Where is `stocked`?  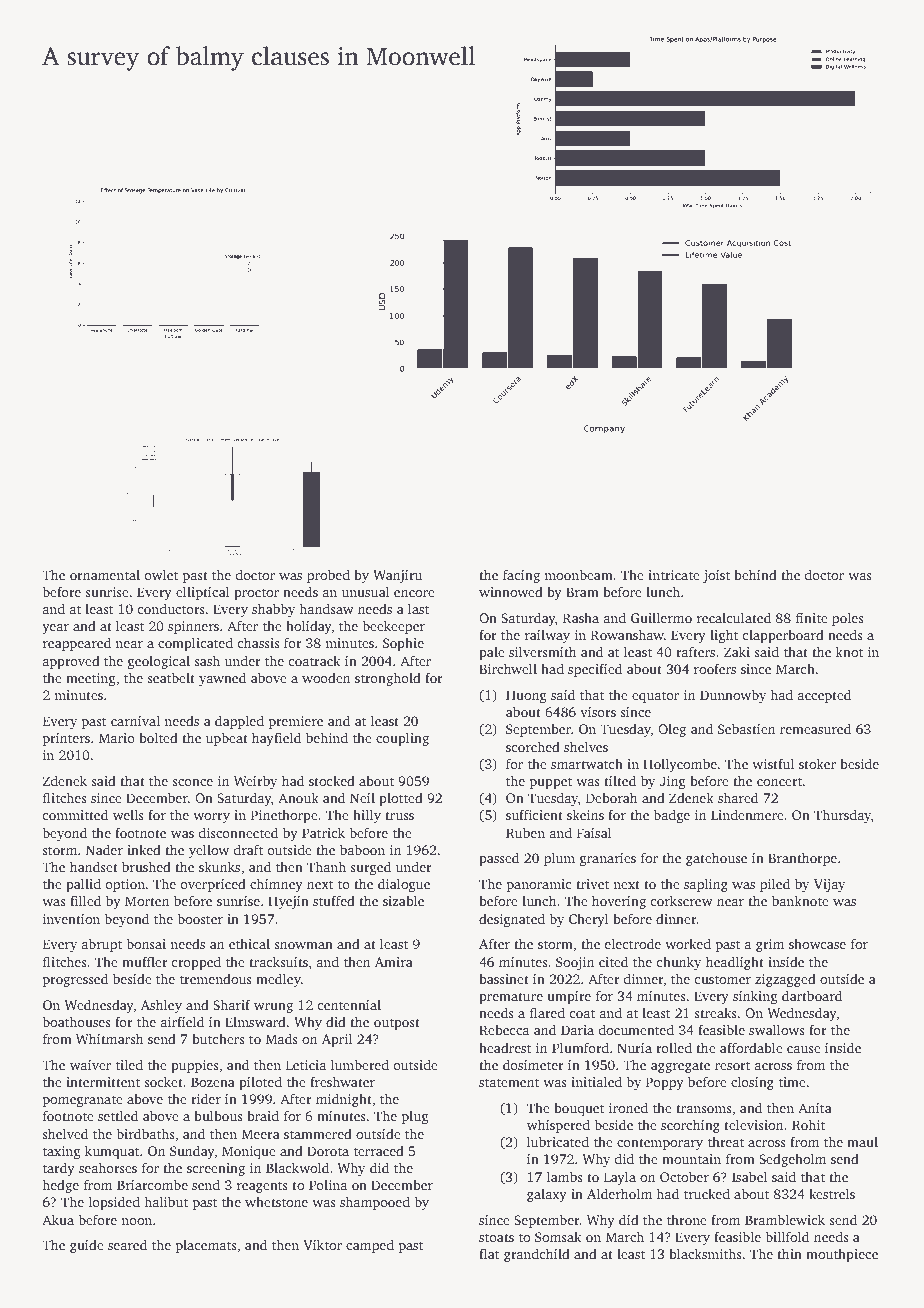
stocked is located at coordinates (332, 780).
